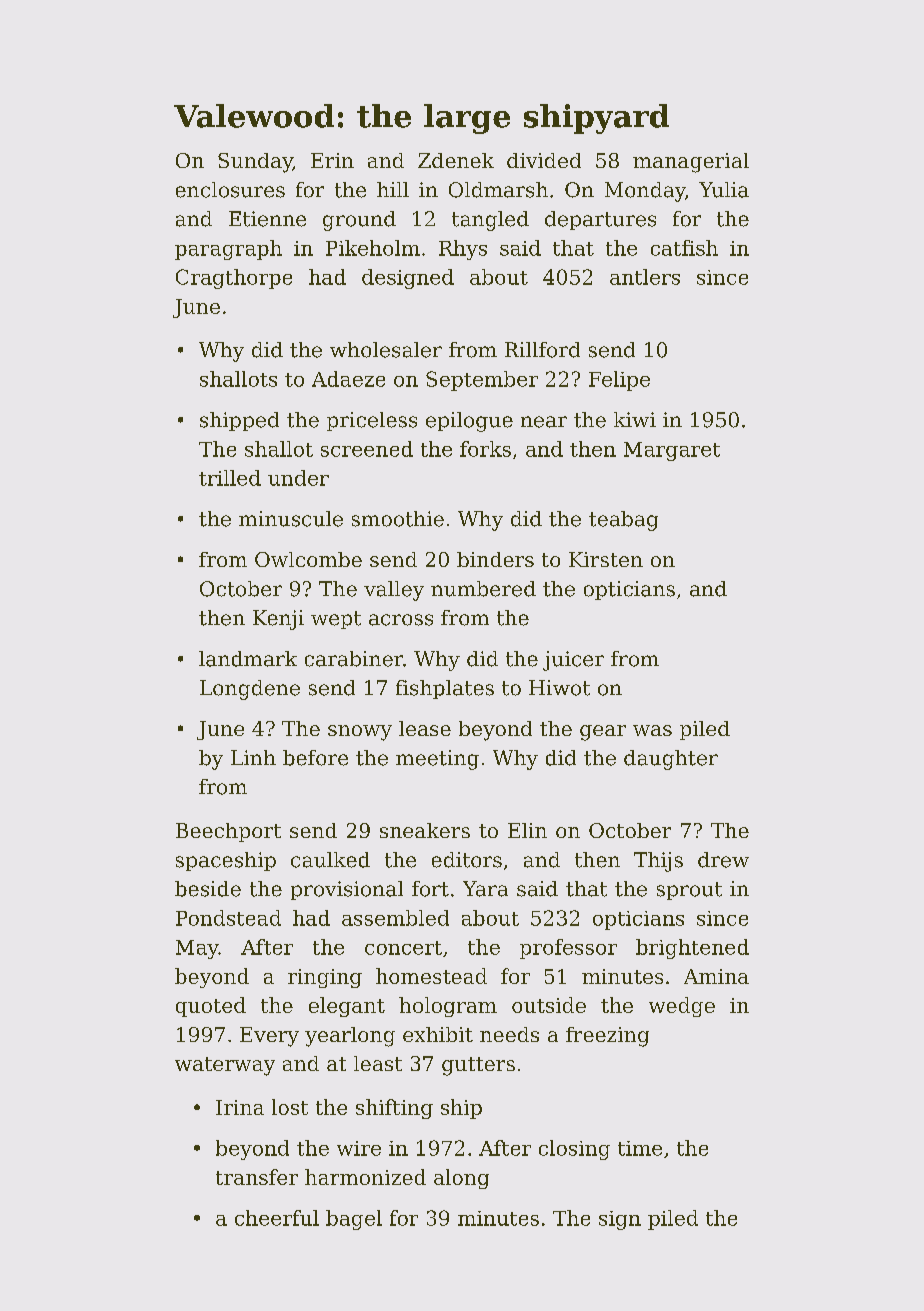 This page has width=924, height=1311. What do you see at coordinates (277, 1218) in the page?
I see `cheerful` at bounding box center [277, 1218].
